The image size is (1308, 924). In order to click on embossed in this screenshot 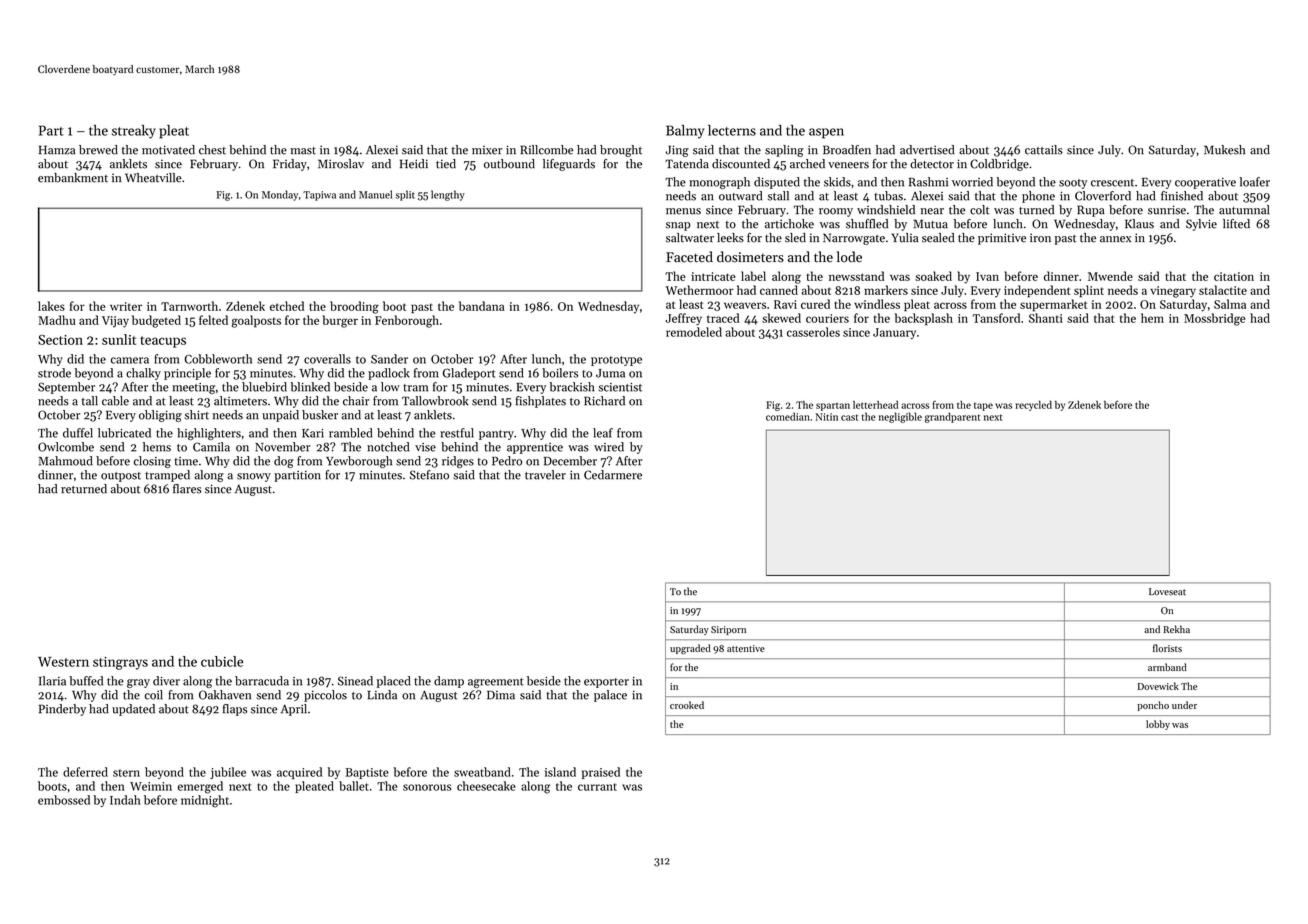, I will do `click(64, 800)`.
